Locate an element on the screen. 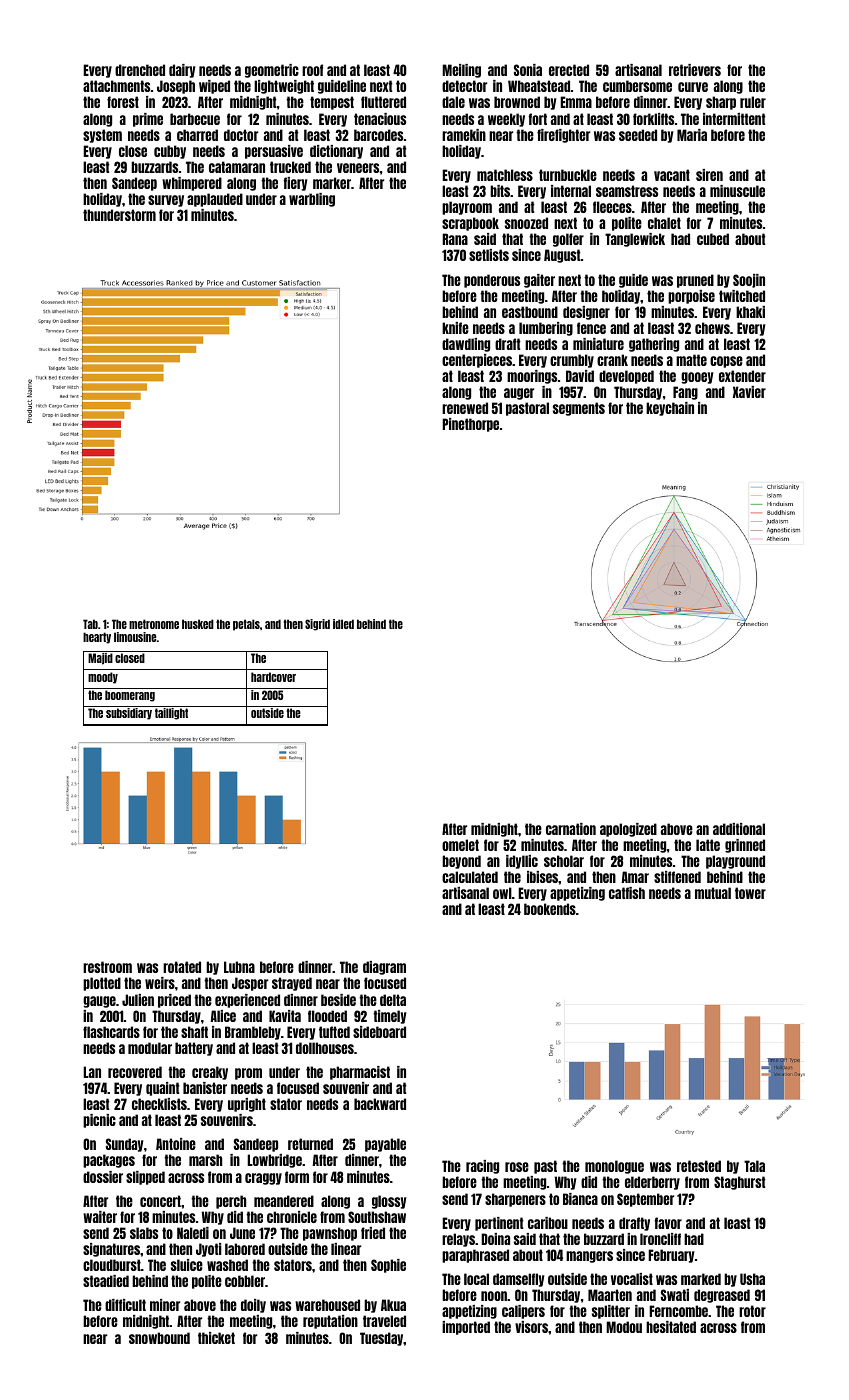 This screenshot has height=1400, width=849. Soojin is located at coordinates (749, 281).
